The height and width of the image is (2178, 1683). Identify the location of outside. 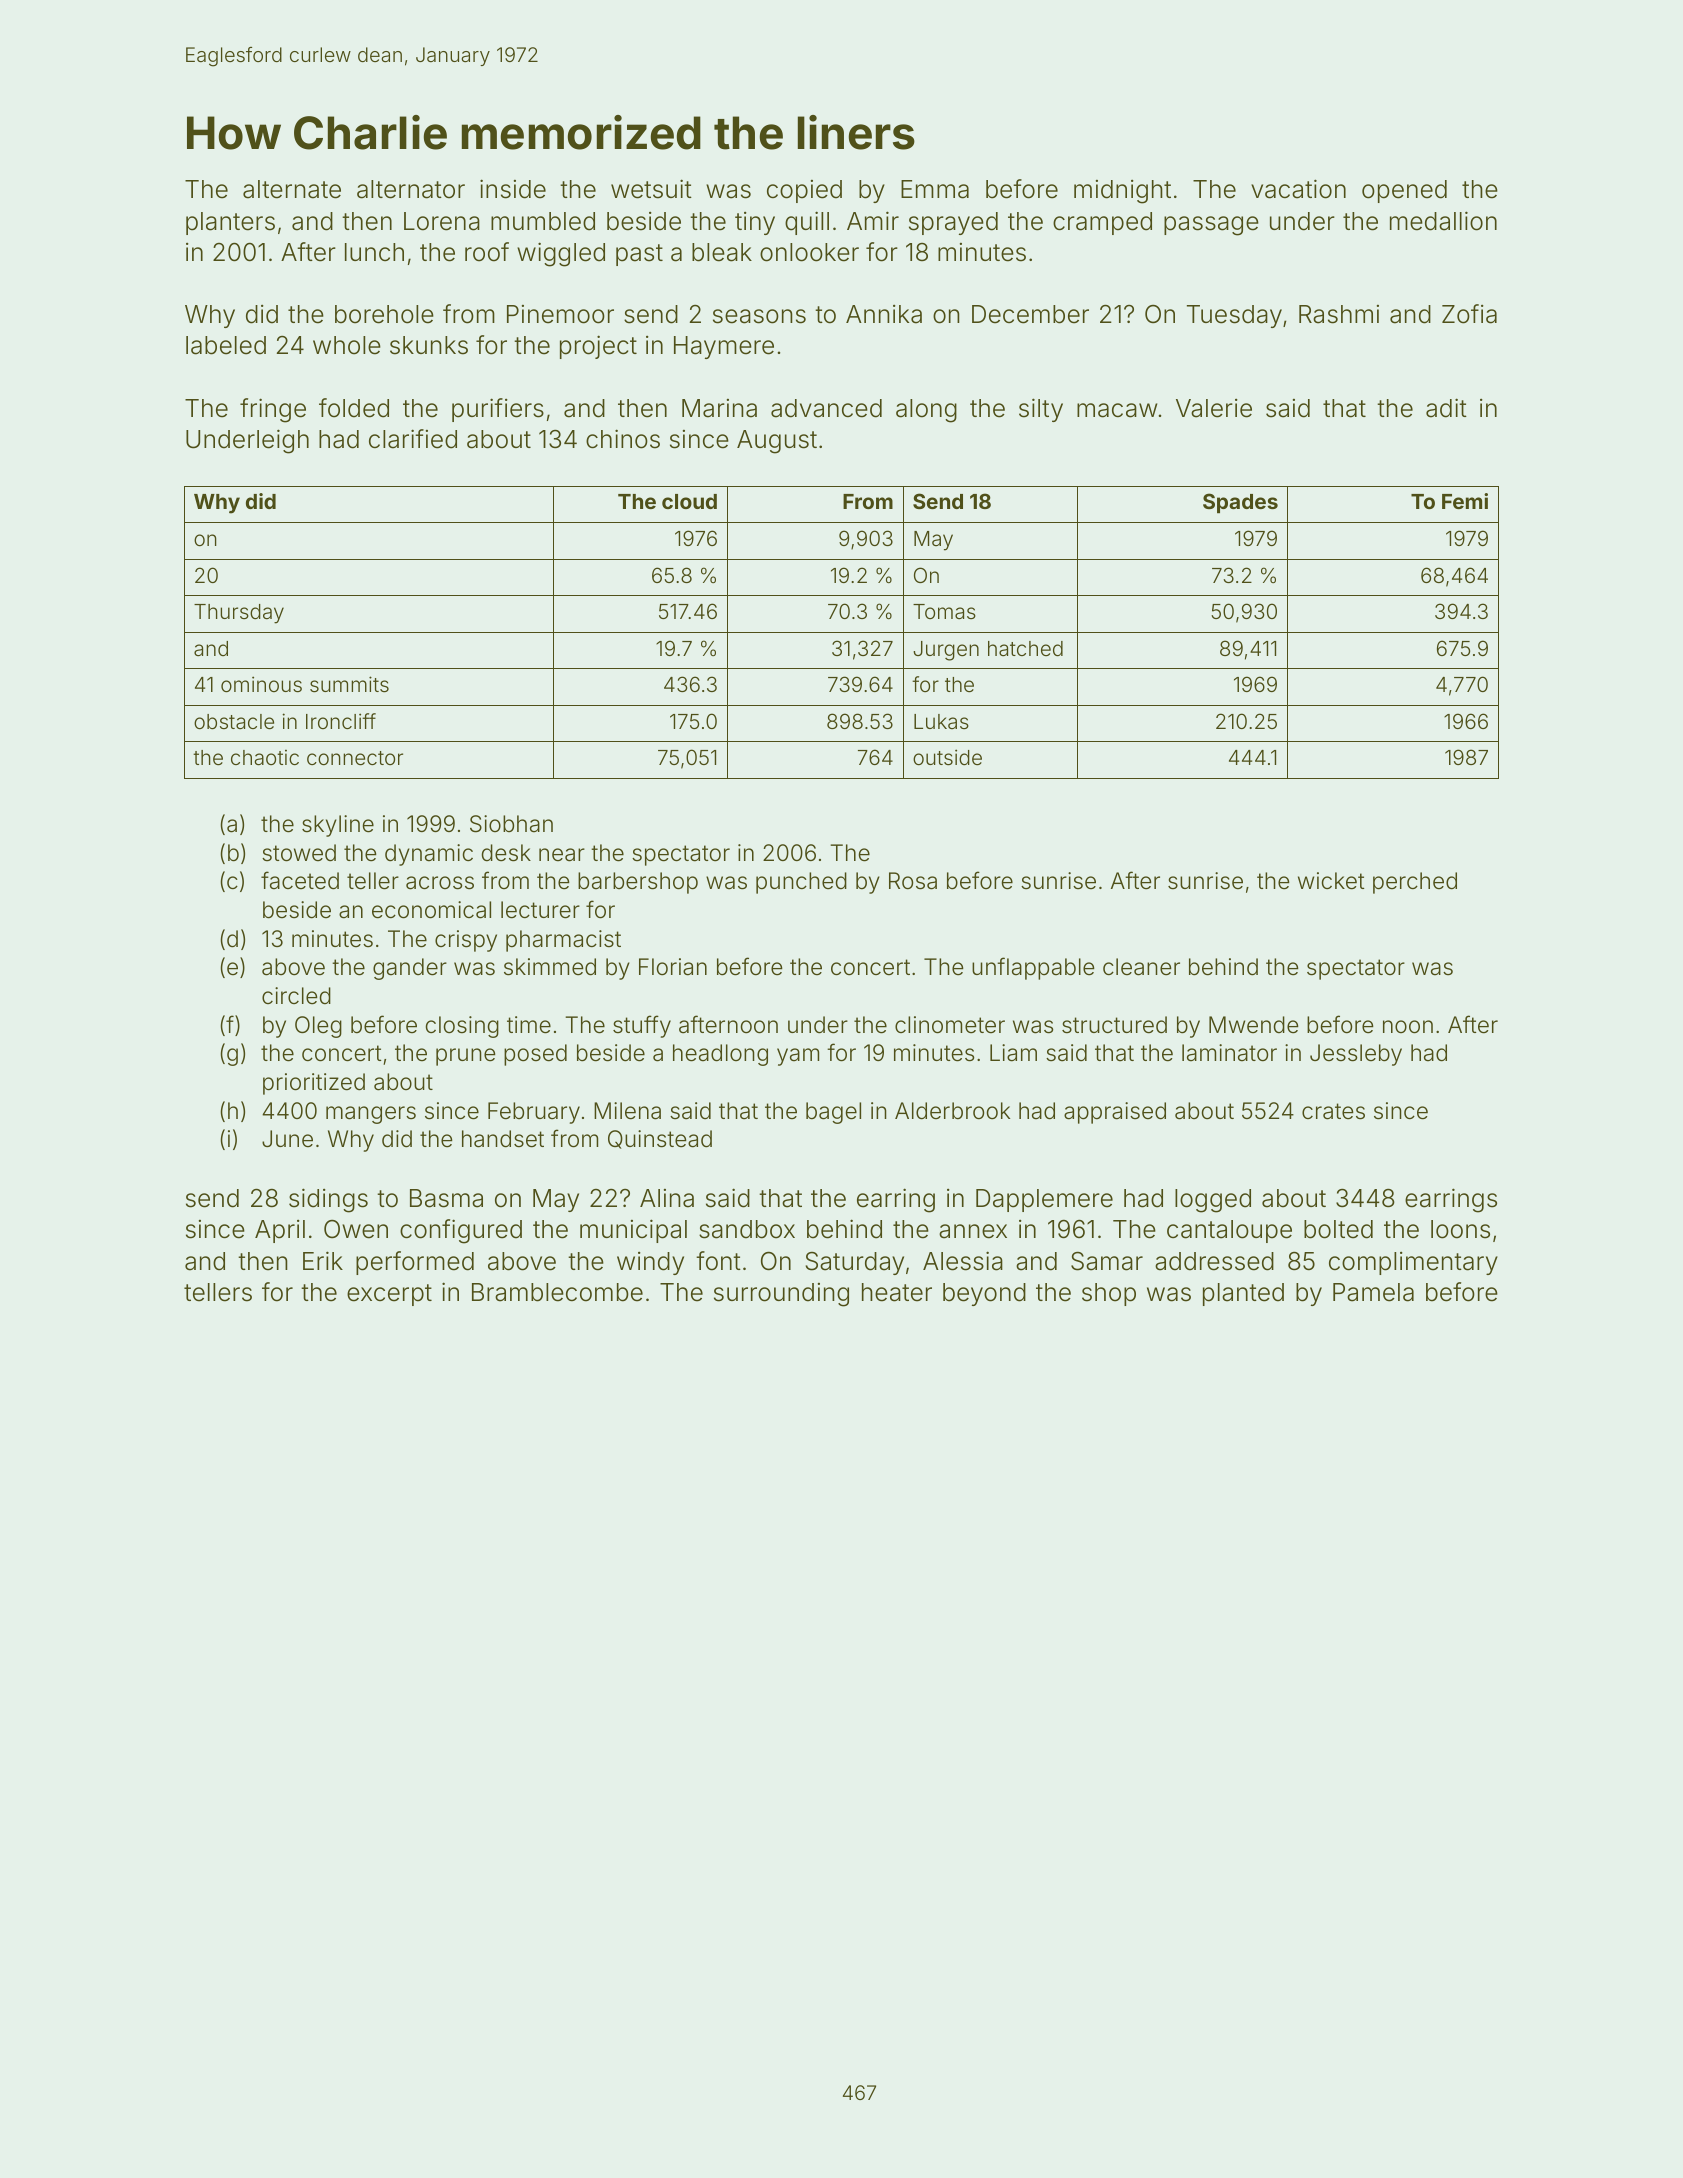
(947, 757).
